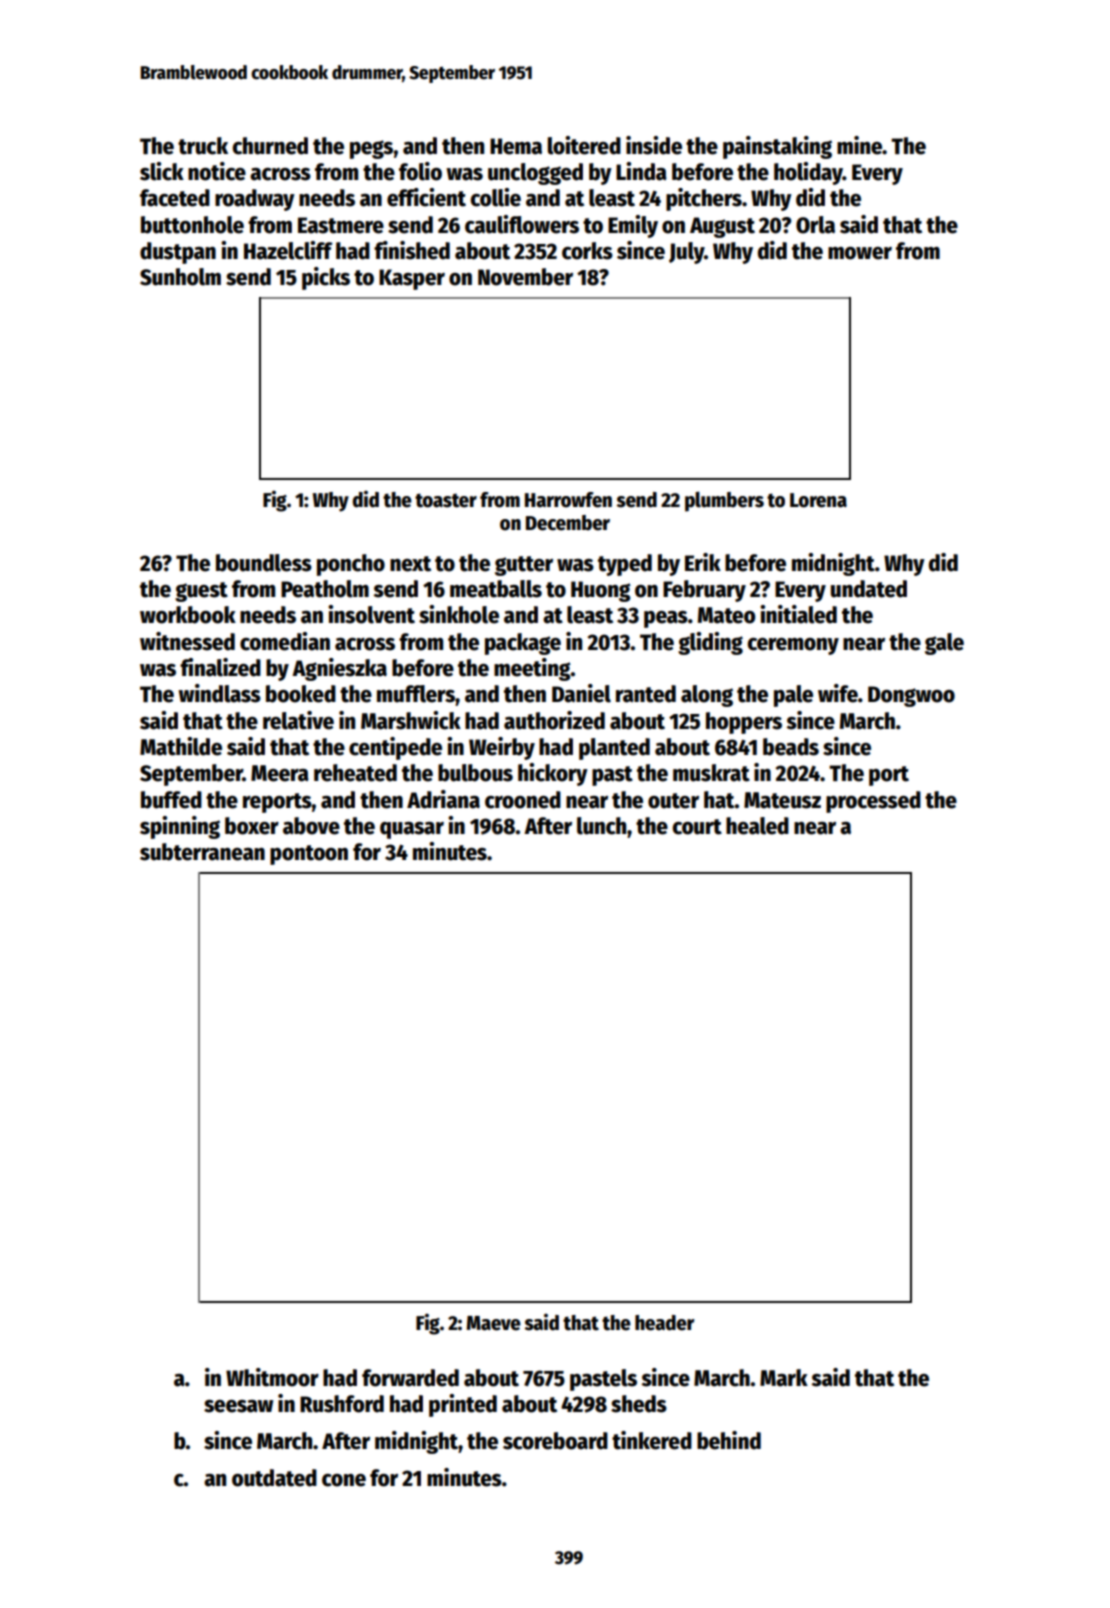 The height and width of the screenshot is (1608, 1110). What do you see at coordinates (341, 225) in the screenshot?
I see `Eastmere` at bounding box center [341, 225].
